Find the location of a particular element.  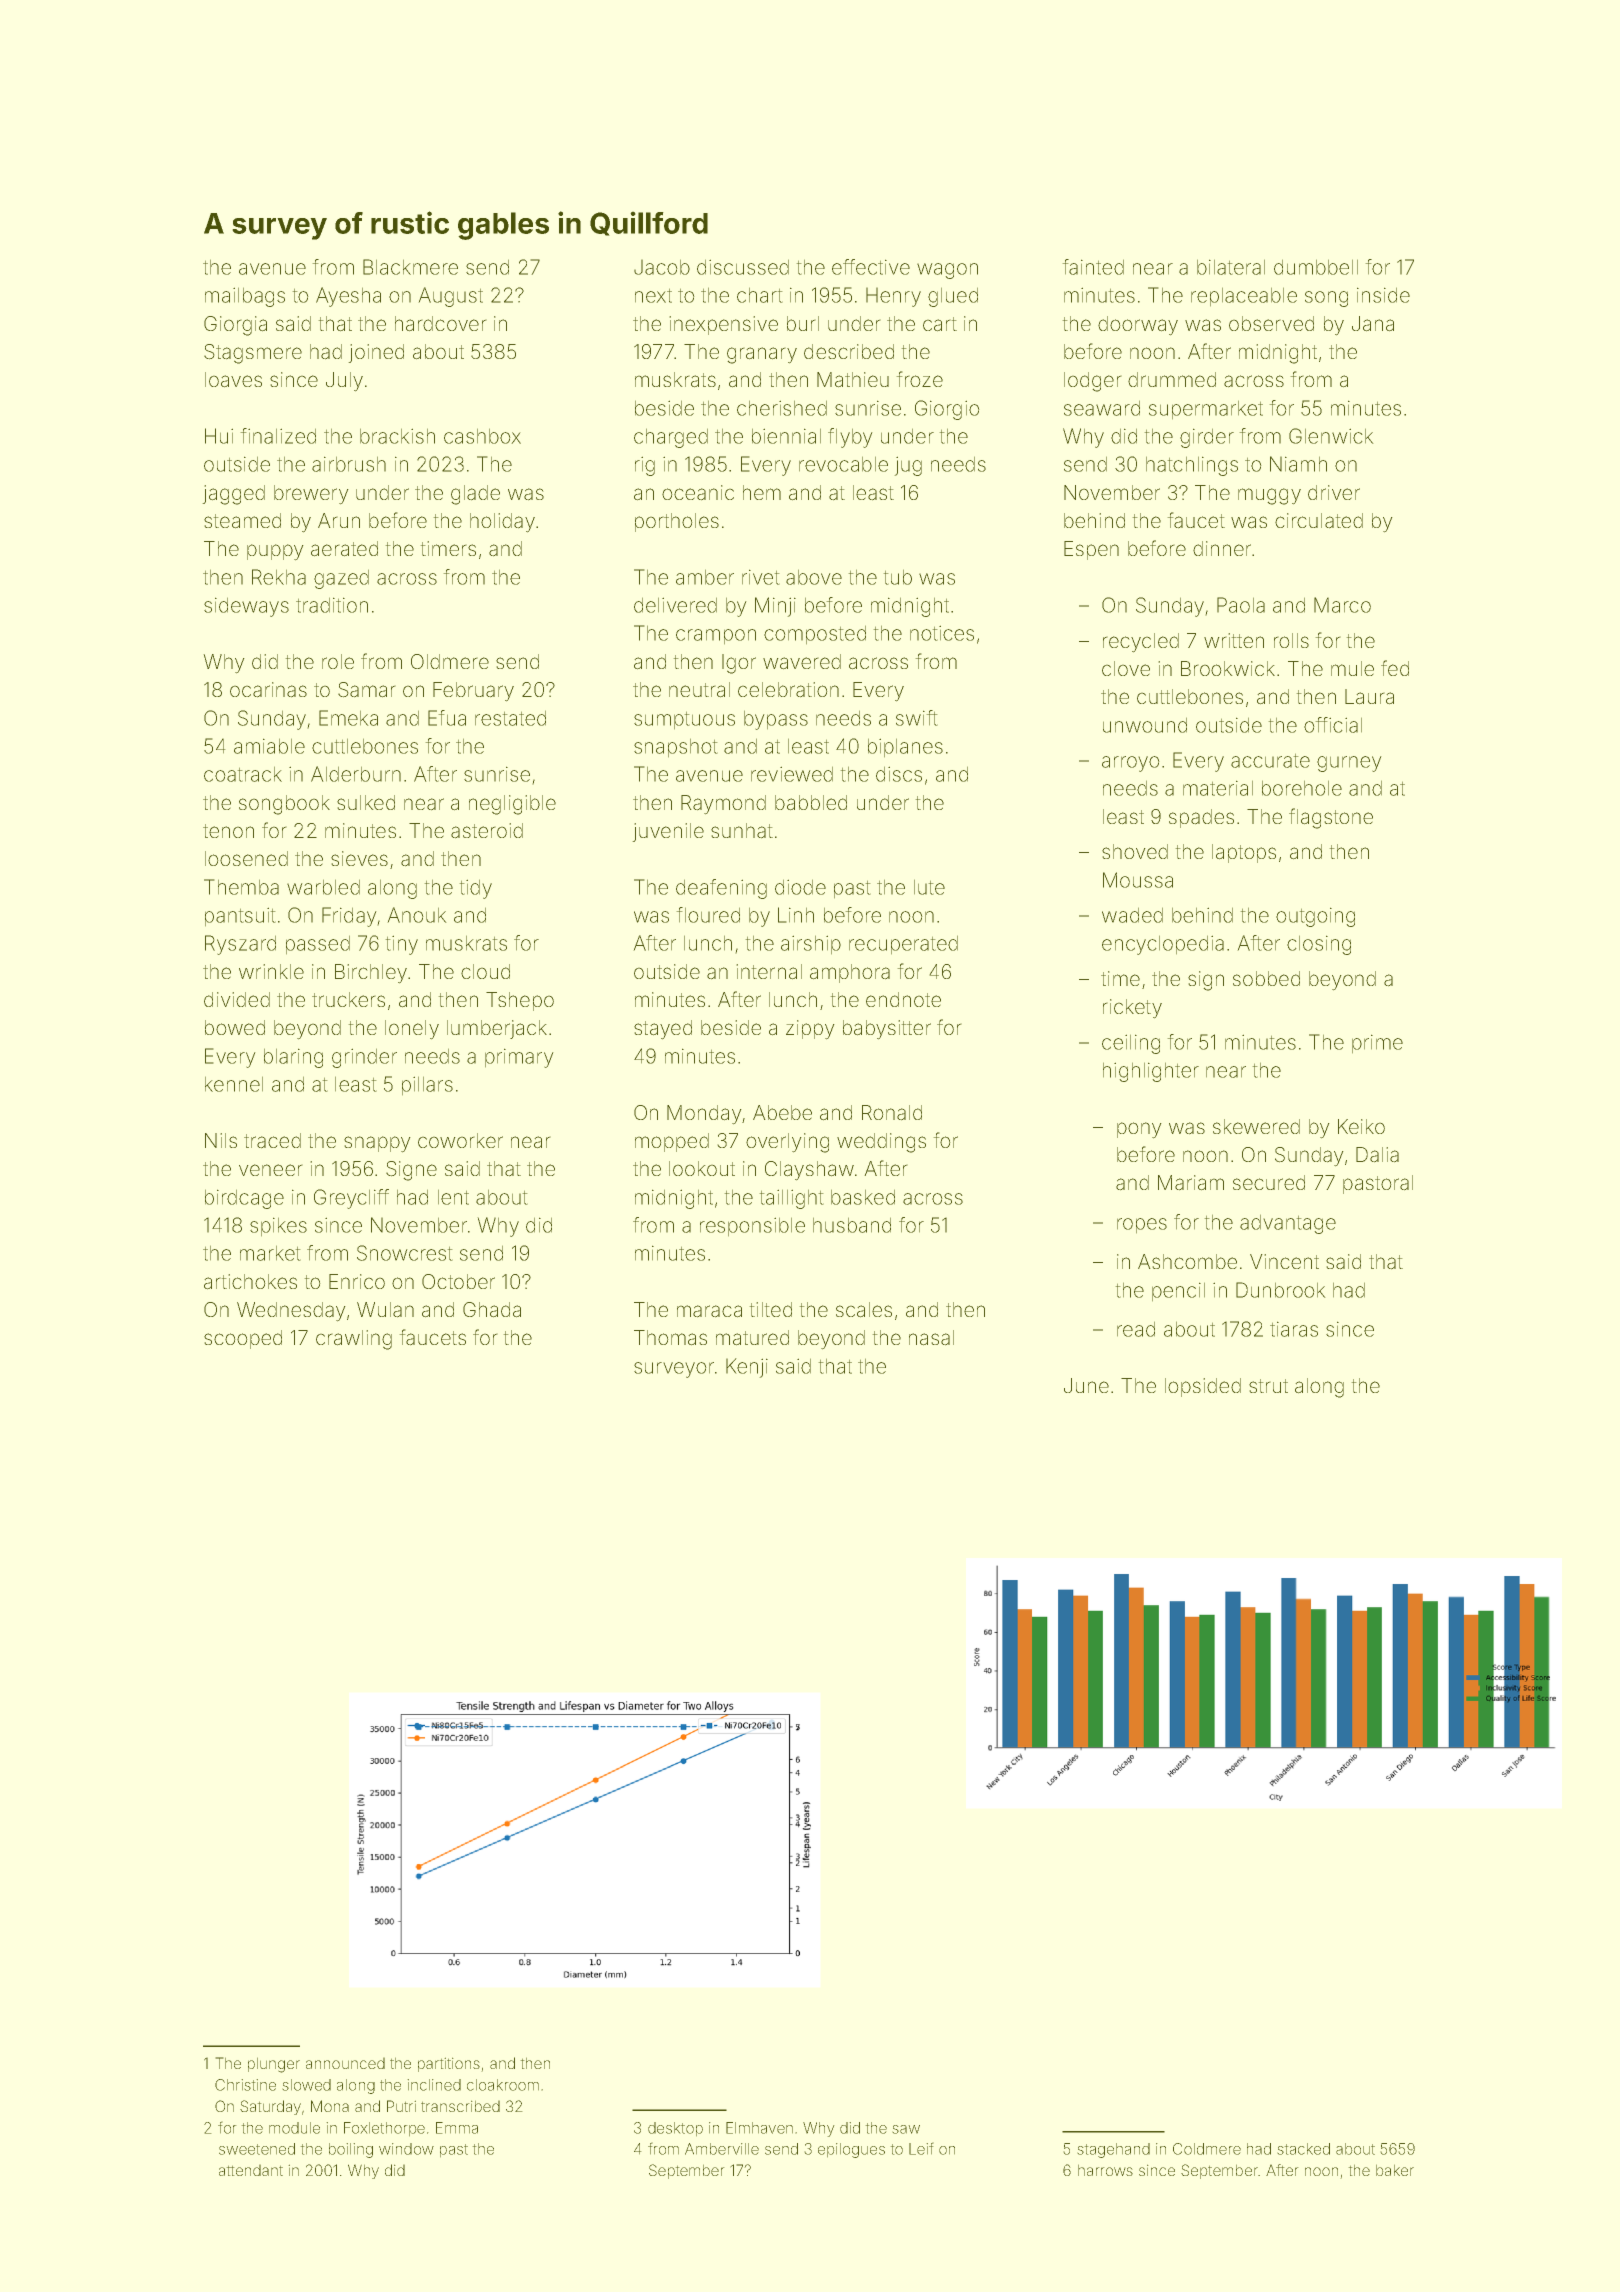

tradition is located at coordinates (332, 605).
